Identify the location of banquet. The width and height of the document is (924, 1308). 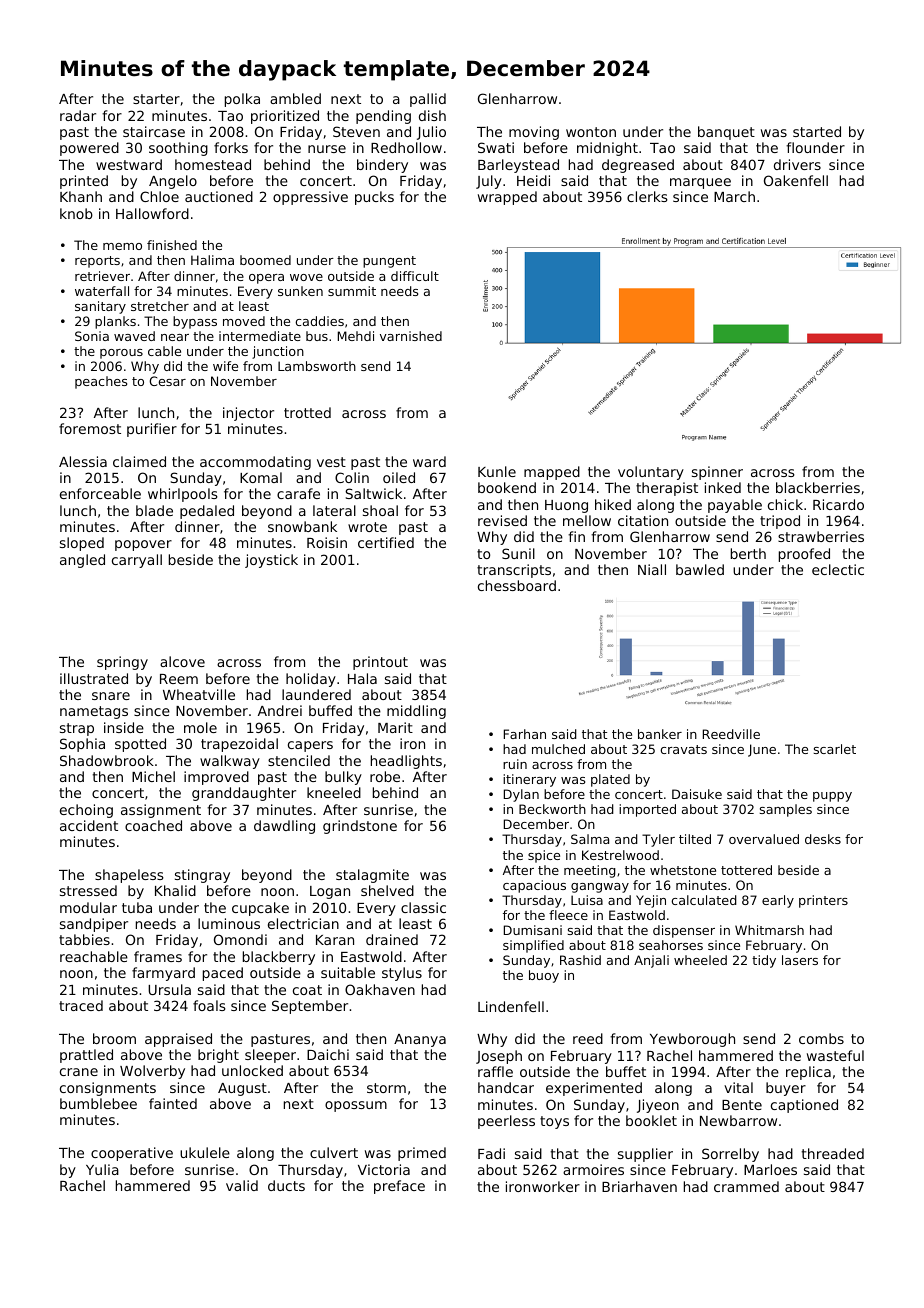
(726, 133).
